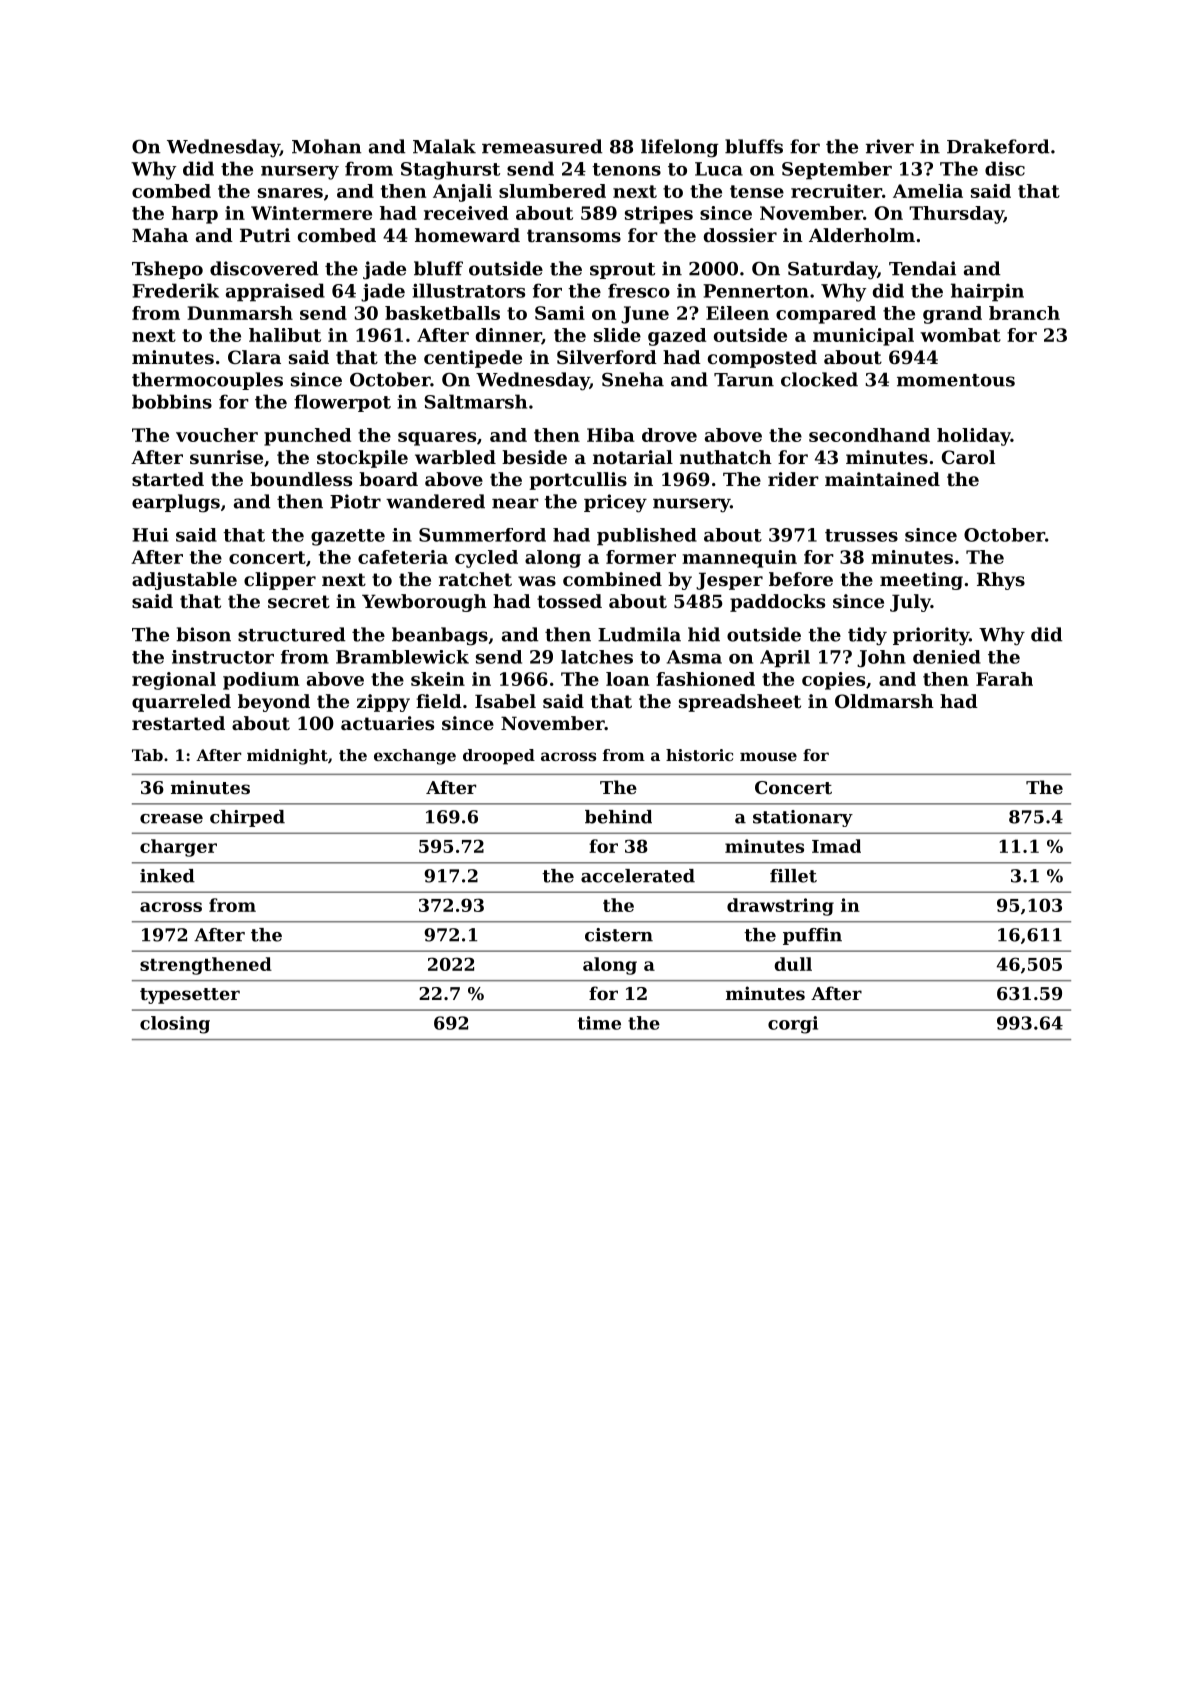 This image has height=1701, width=1203. Describe the element at coordinates (617, 335) in the image. I see `slide` at that location.
